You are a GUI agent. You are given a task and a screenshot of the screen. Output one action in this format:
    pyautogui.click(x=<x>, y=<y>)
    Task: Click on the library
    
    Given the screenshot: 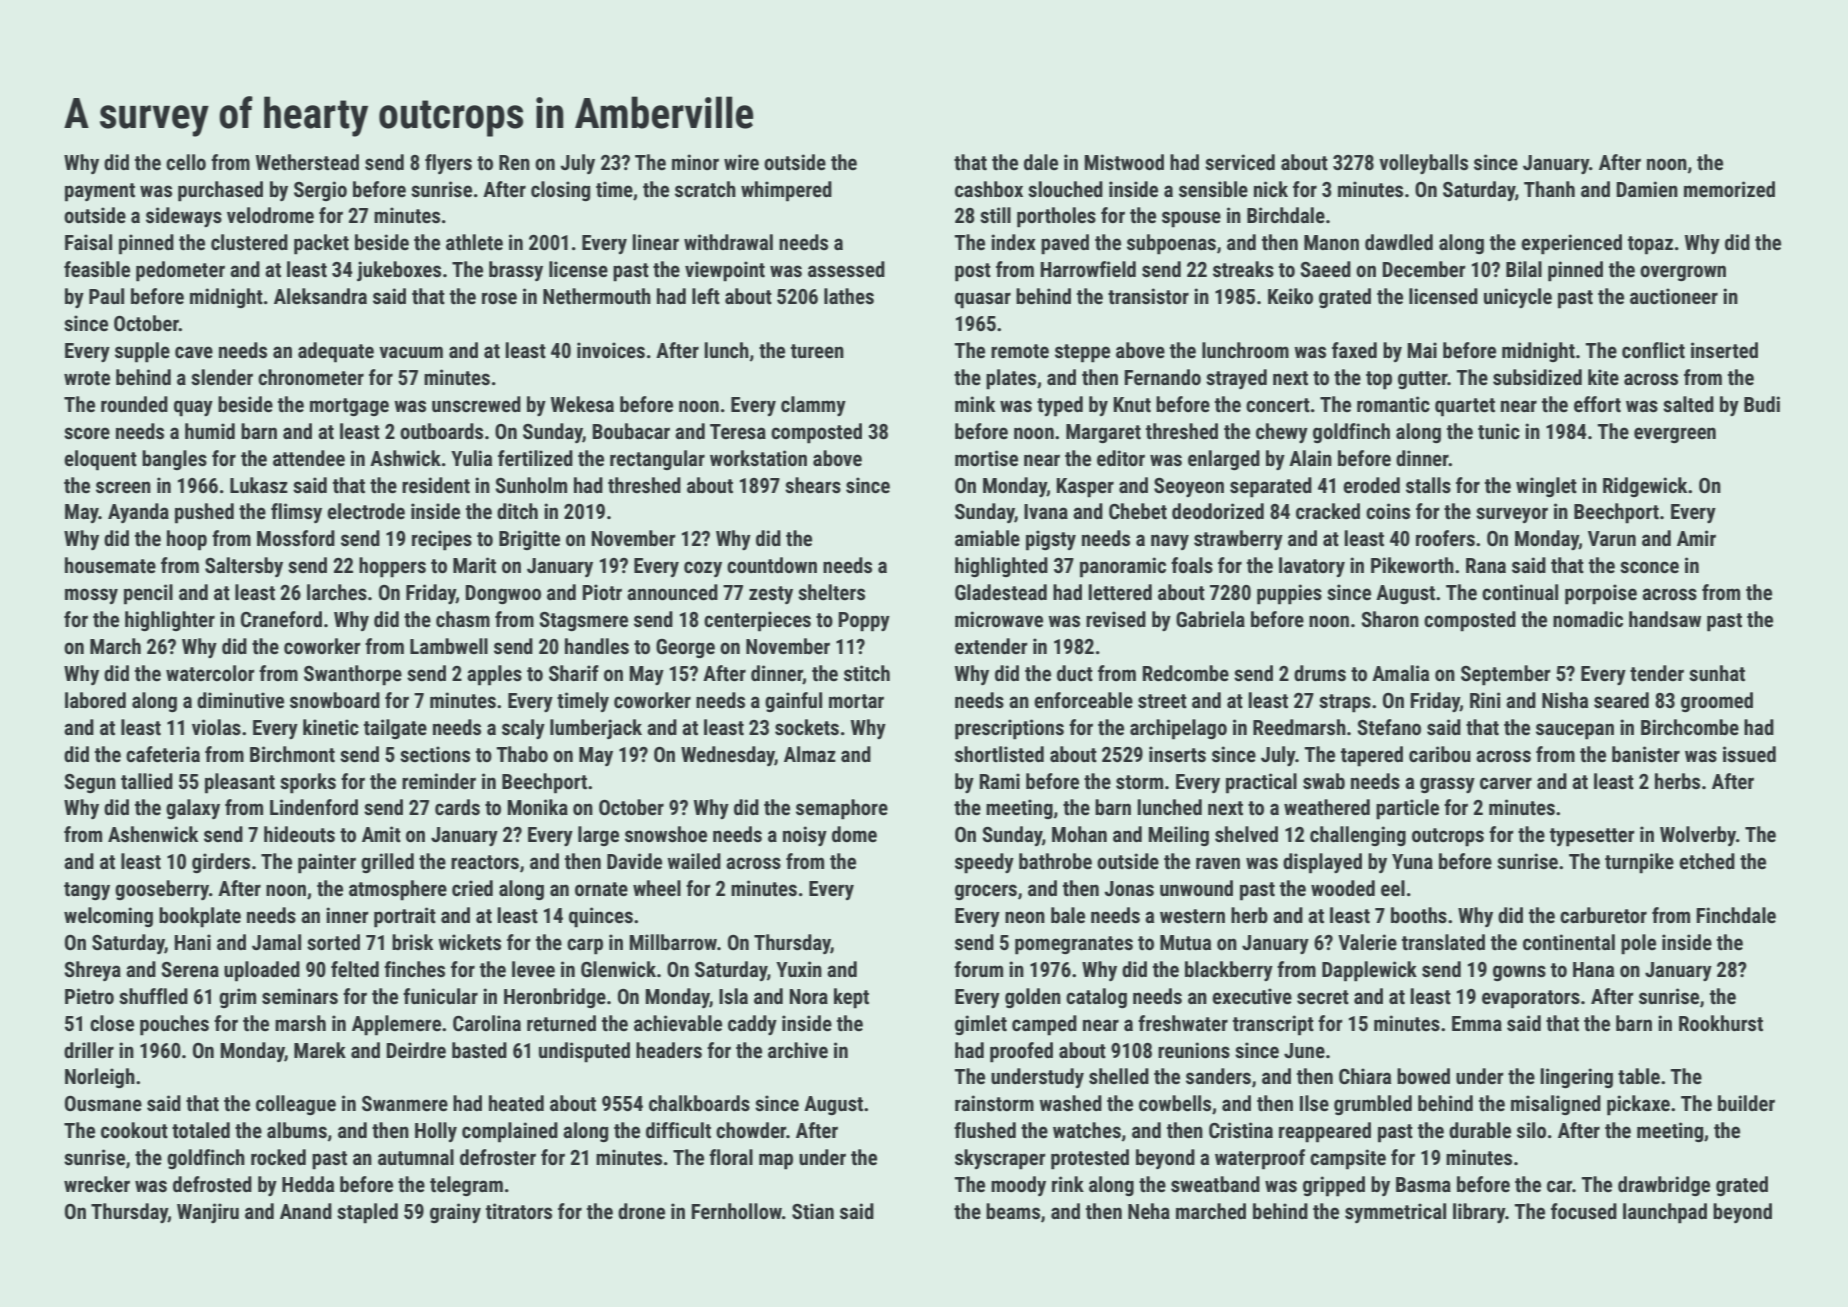 What is the action you would take?
    pyautogui.click(x=1479, y=1213)
